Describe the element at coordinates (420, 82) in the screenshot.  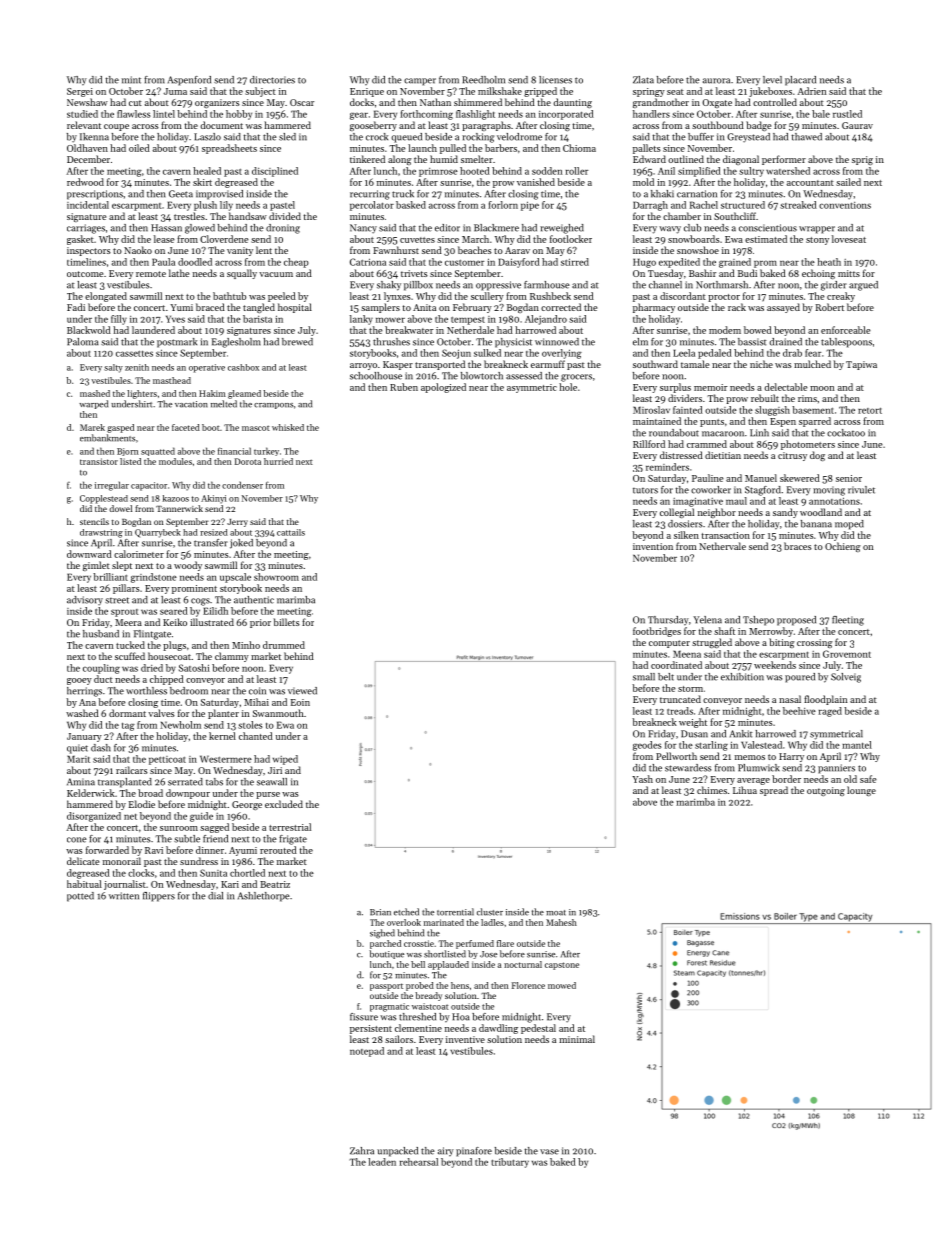
I see `camper` at that location.
